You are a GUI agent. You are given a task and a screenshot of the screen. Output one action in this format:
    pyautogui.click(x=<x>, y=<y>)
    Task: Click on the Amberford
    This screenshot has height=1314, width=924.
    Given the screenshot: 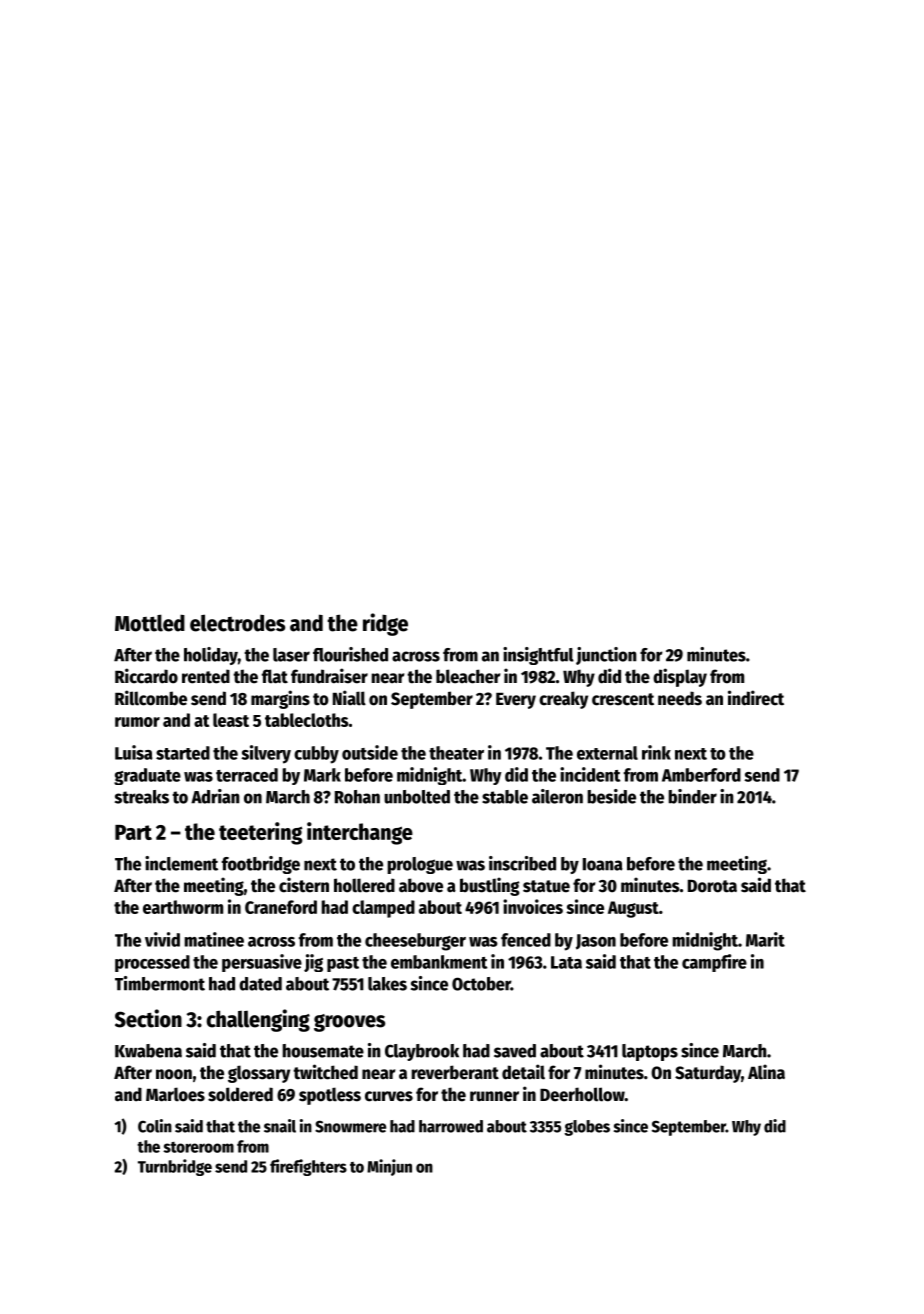 What is the action you would take?
    pyautogui.click(x=701, y=775)
